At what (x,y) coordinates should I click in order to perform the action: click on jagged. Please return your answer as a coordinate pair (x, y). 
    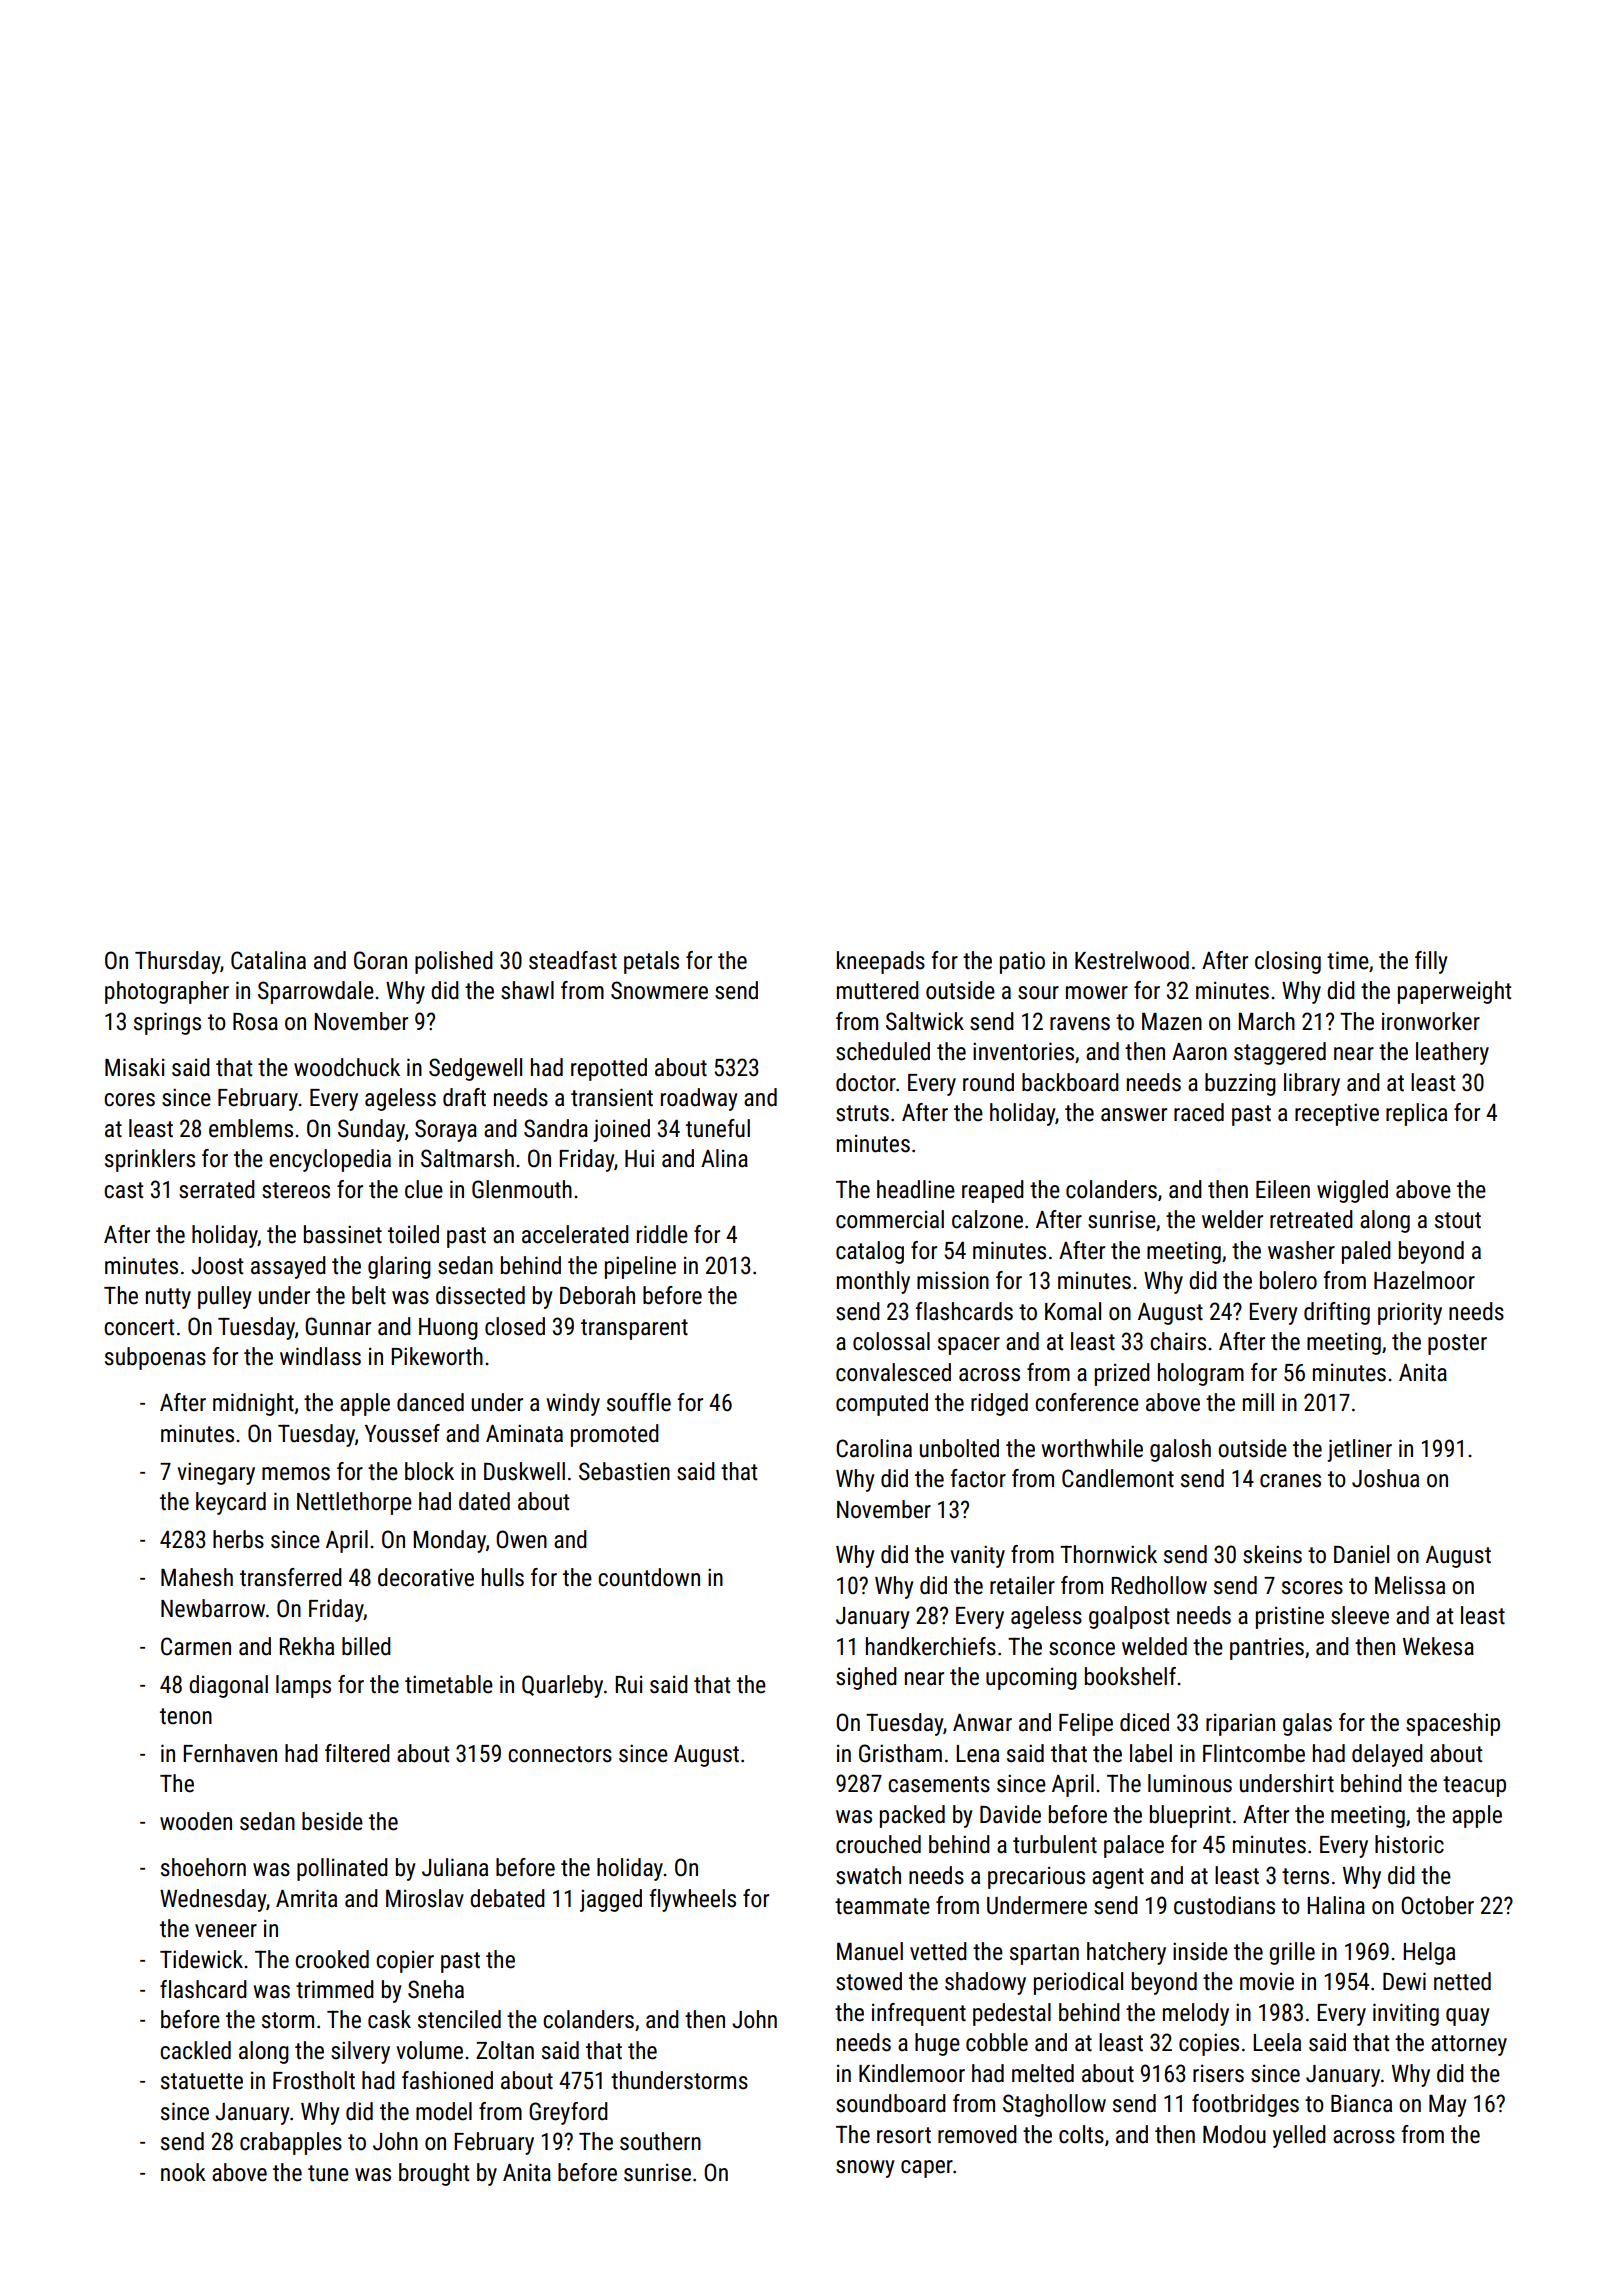
    Looking at the image, I should click on (611, 1900).
